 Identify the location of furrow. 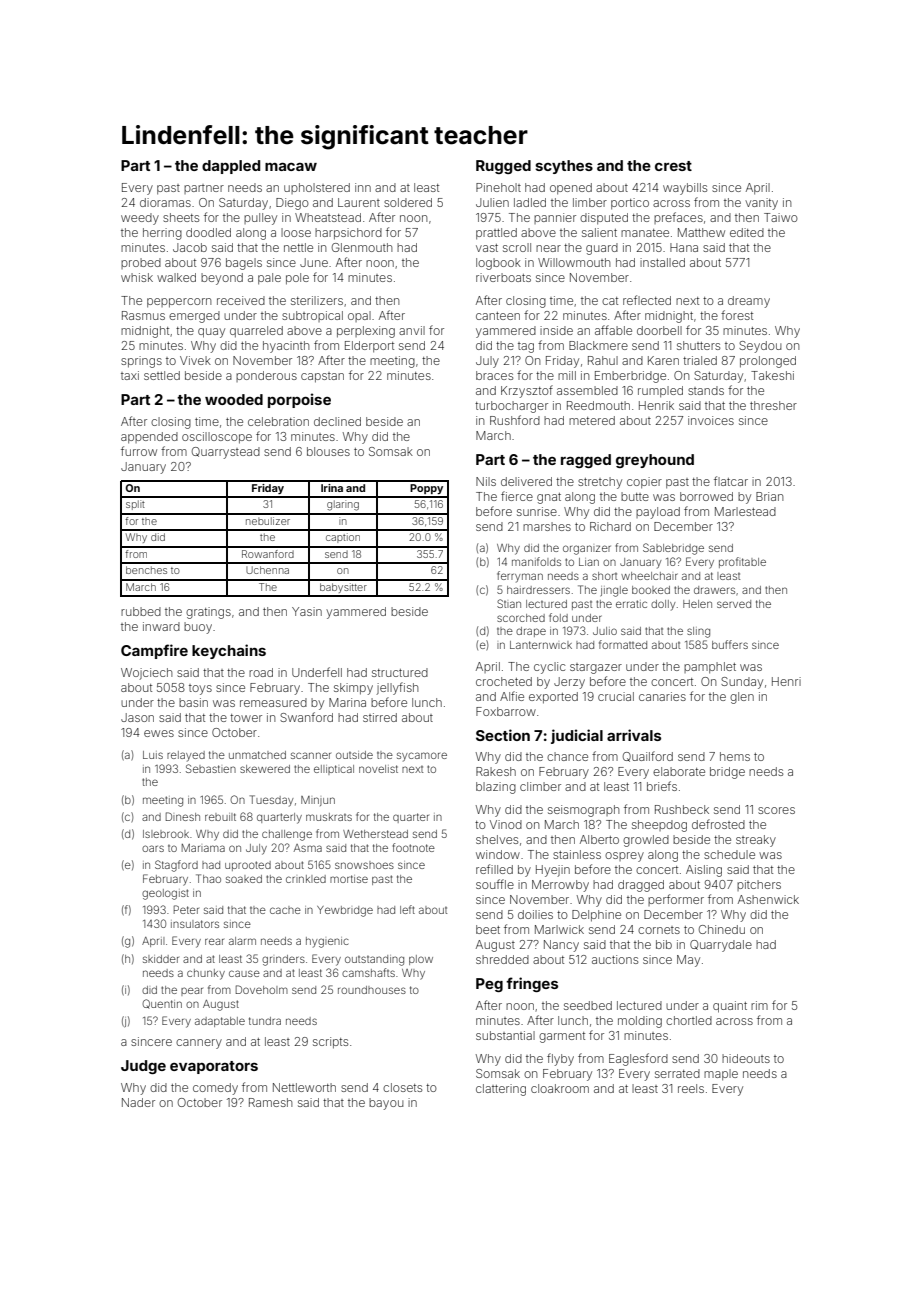
(139, 451).
